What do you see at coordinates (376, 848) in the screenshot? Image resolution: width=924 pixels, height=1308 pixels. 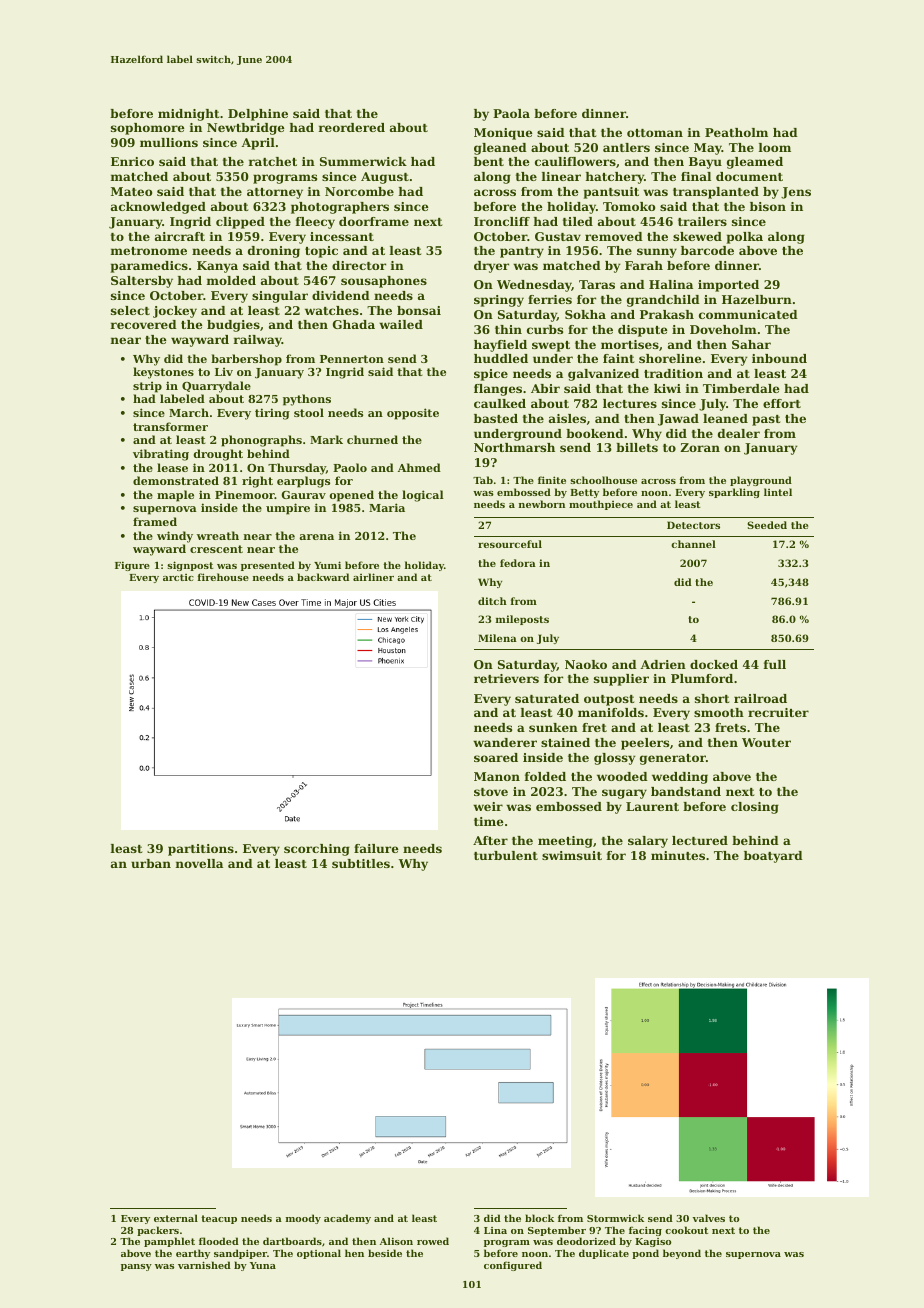 I see `failure` at bounding box center [376, 848].
